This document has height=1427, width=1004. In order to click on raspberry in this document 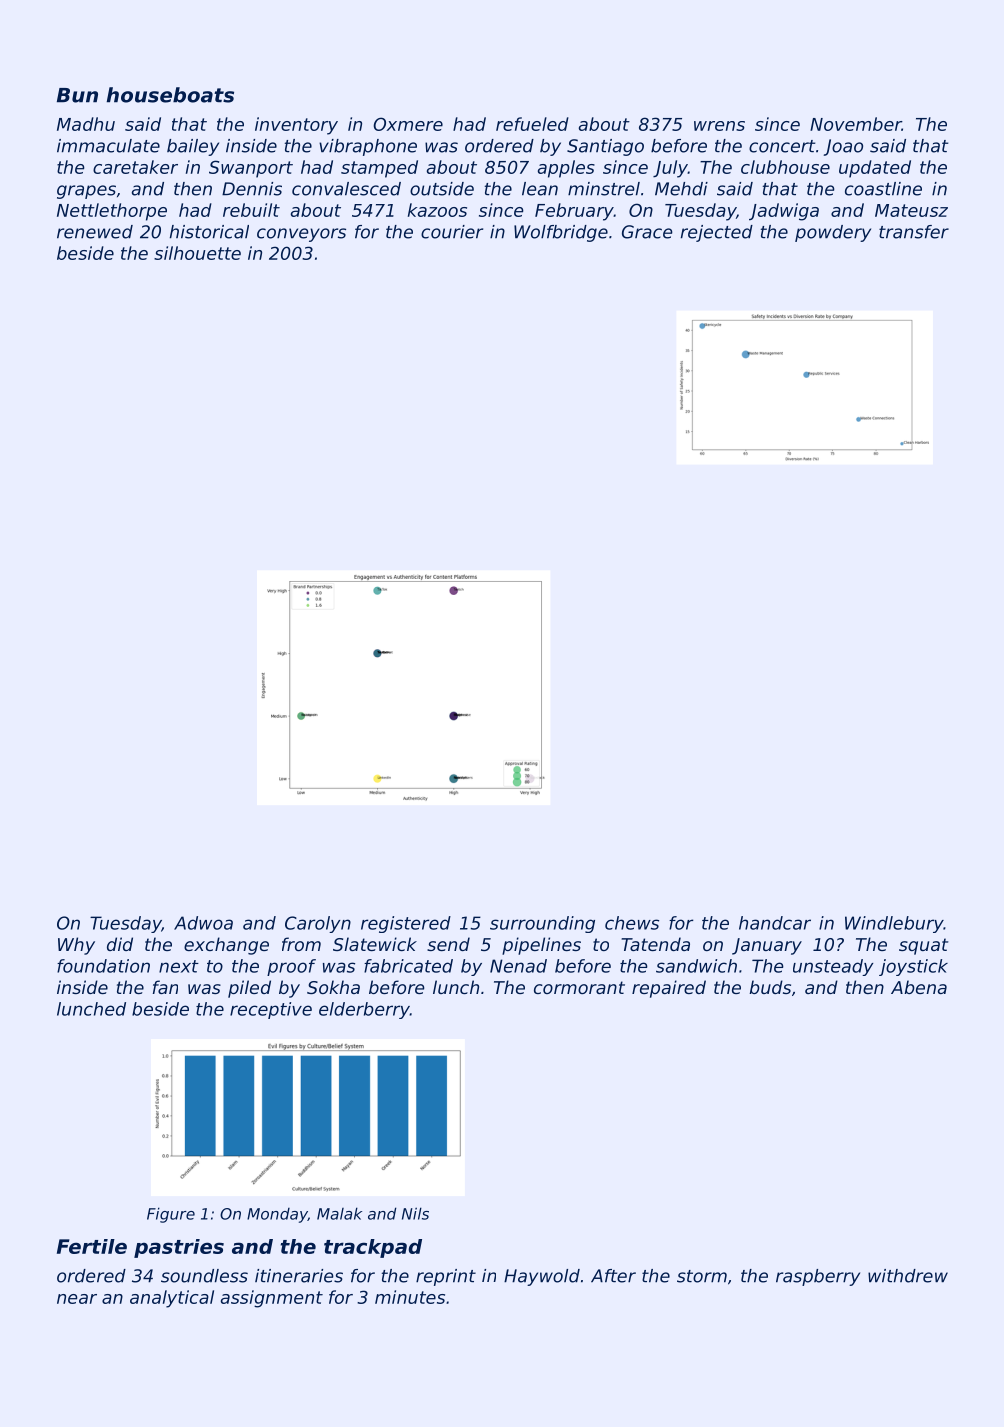, I will do `click(818, 1277)`.
